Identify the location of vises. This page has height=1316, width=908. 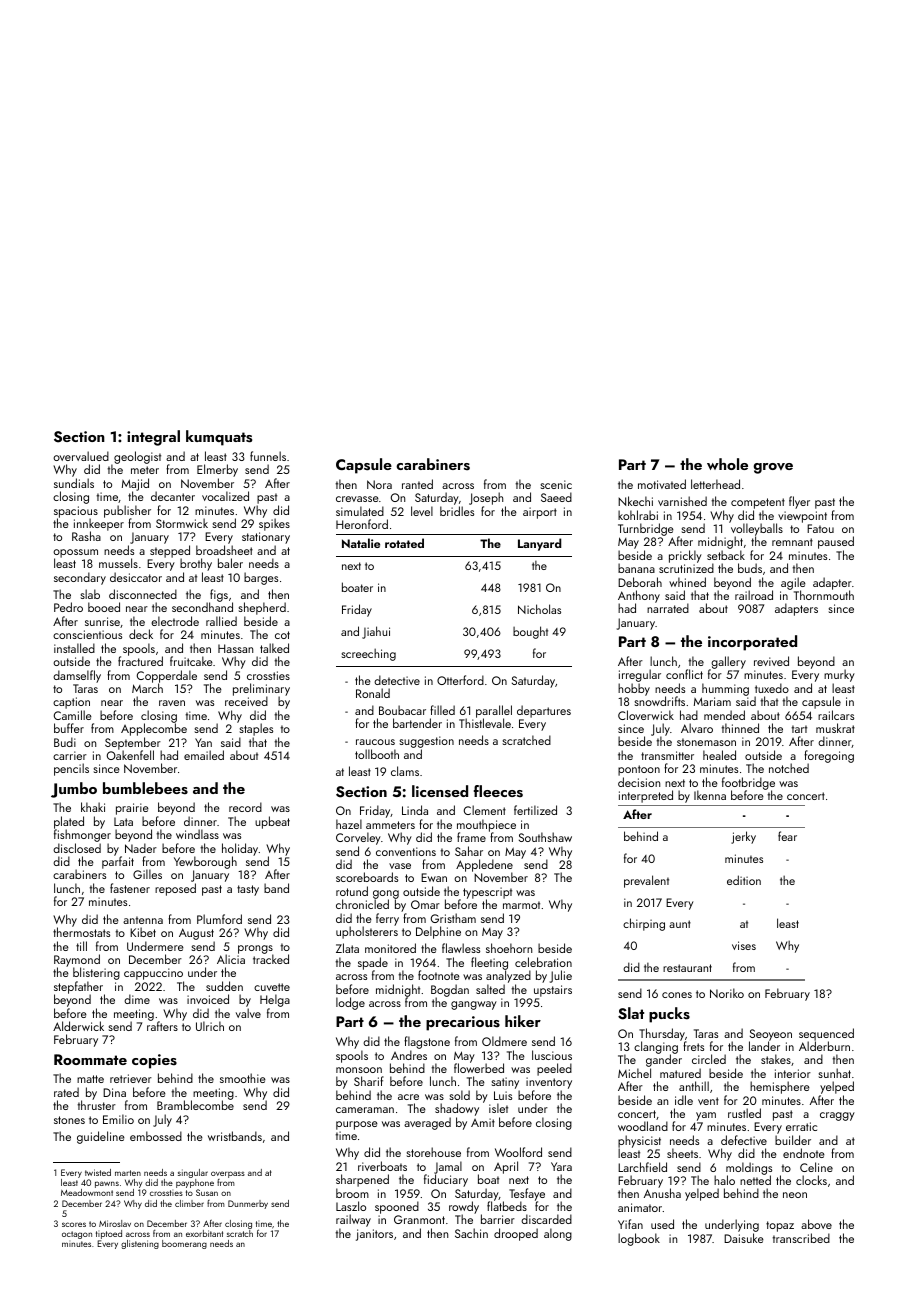
(744, 945).
